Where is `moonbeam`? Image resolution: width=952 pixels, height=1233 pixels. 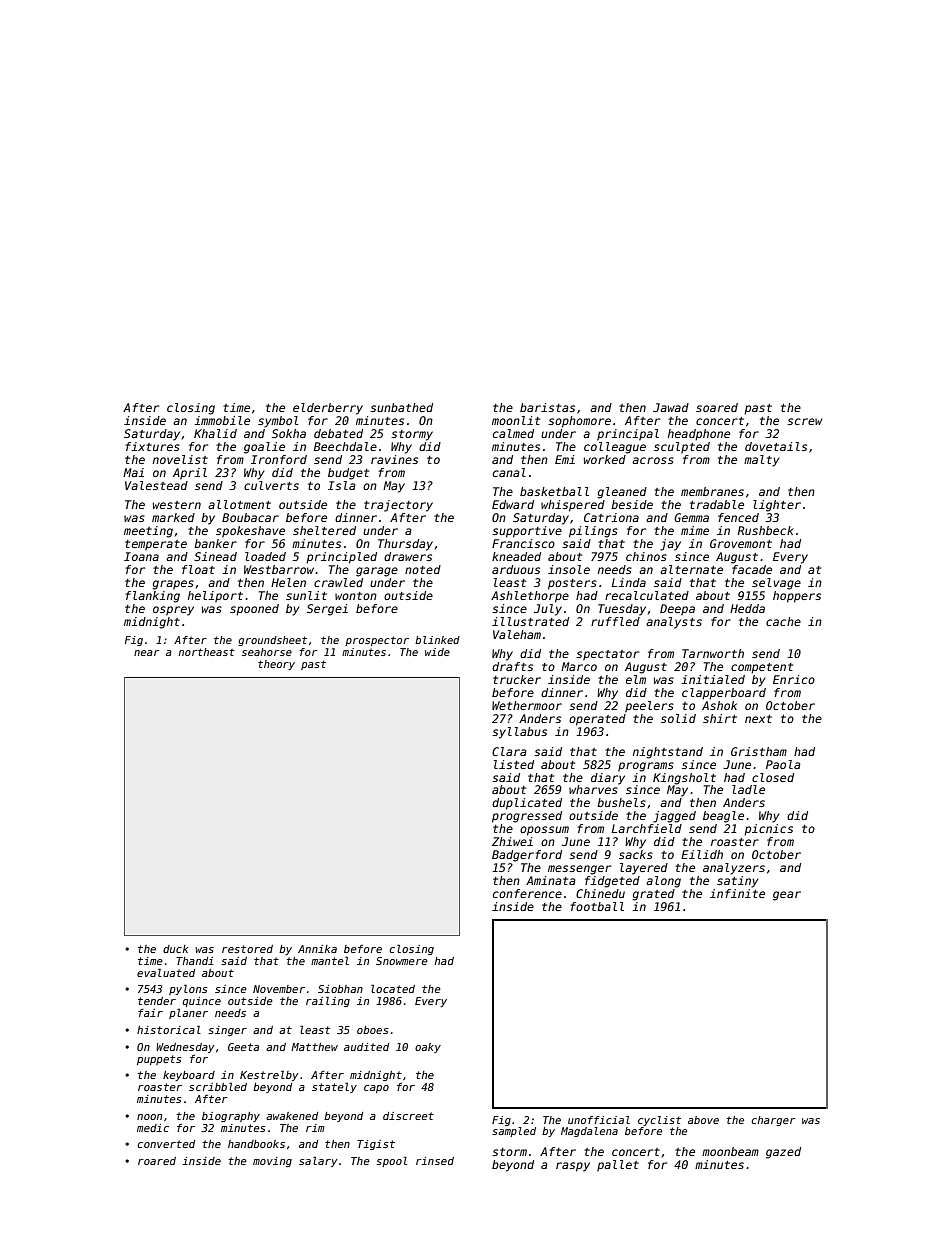 moonbeam is located at coordinates (730, 1151).
